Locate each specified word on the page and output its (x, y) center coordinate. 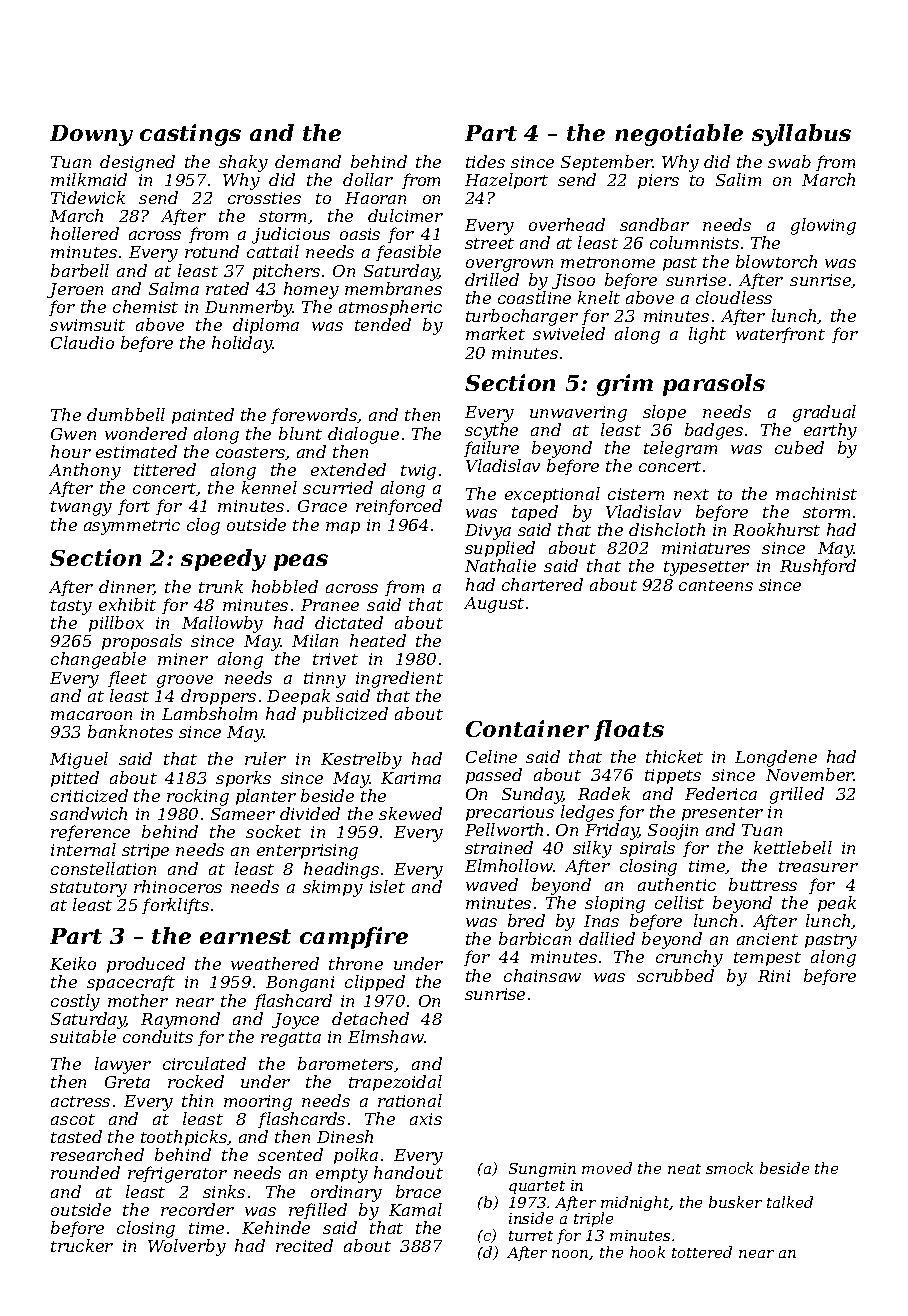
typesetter (706, 568)
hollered (85, 233)
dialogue (363, 435)
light (707, 335)
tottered (702, 1252)
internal (83, 849)
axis (426, 1119)
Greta (127, 1082)
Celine (491, 756)
